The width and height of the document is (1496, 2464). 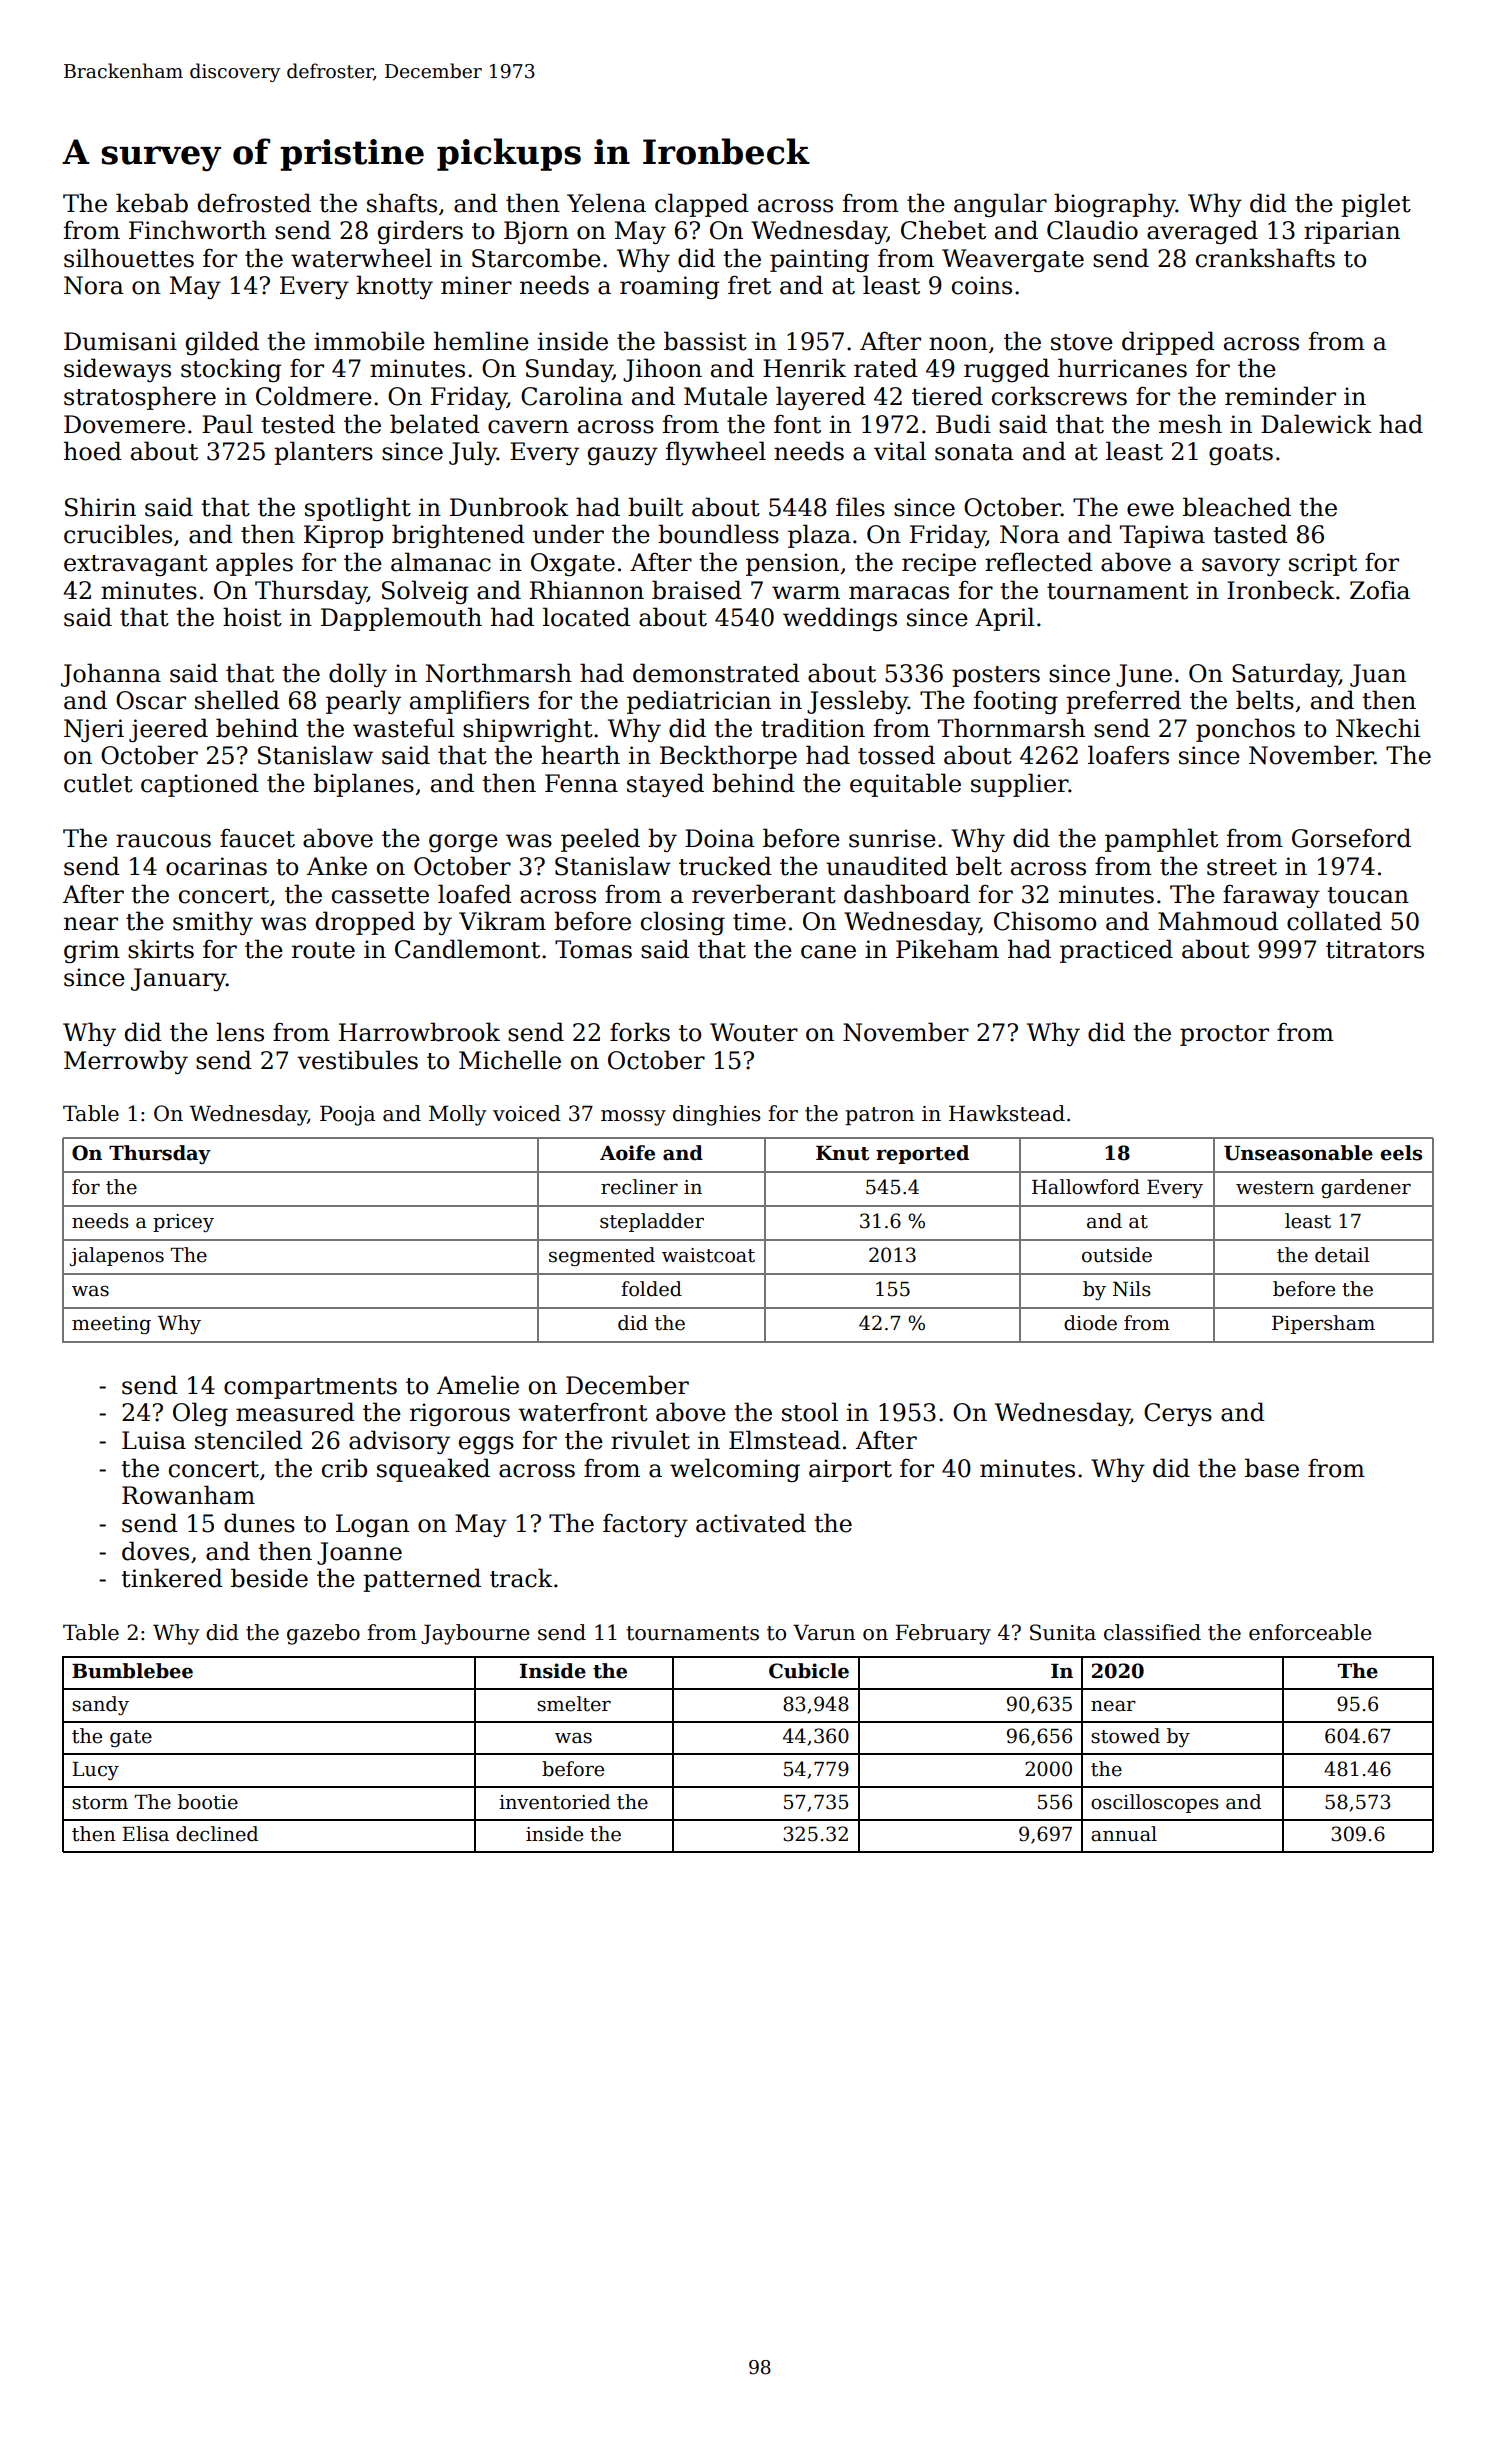 What do you see at coordinates (358, 675) in the document?
I see `dolly` at bounding box center [358, 675].
